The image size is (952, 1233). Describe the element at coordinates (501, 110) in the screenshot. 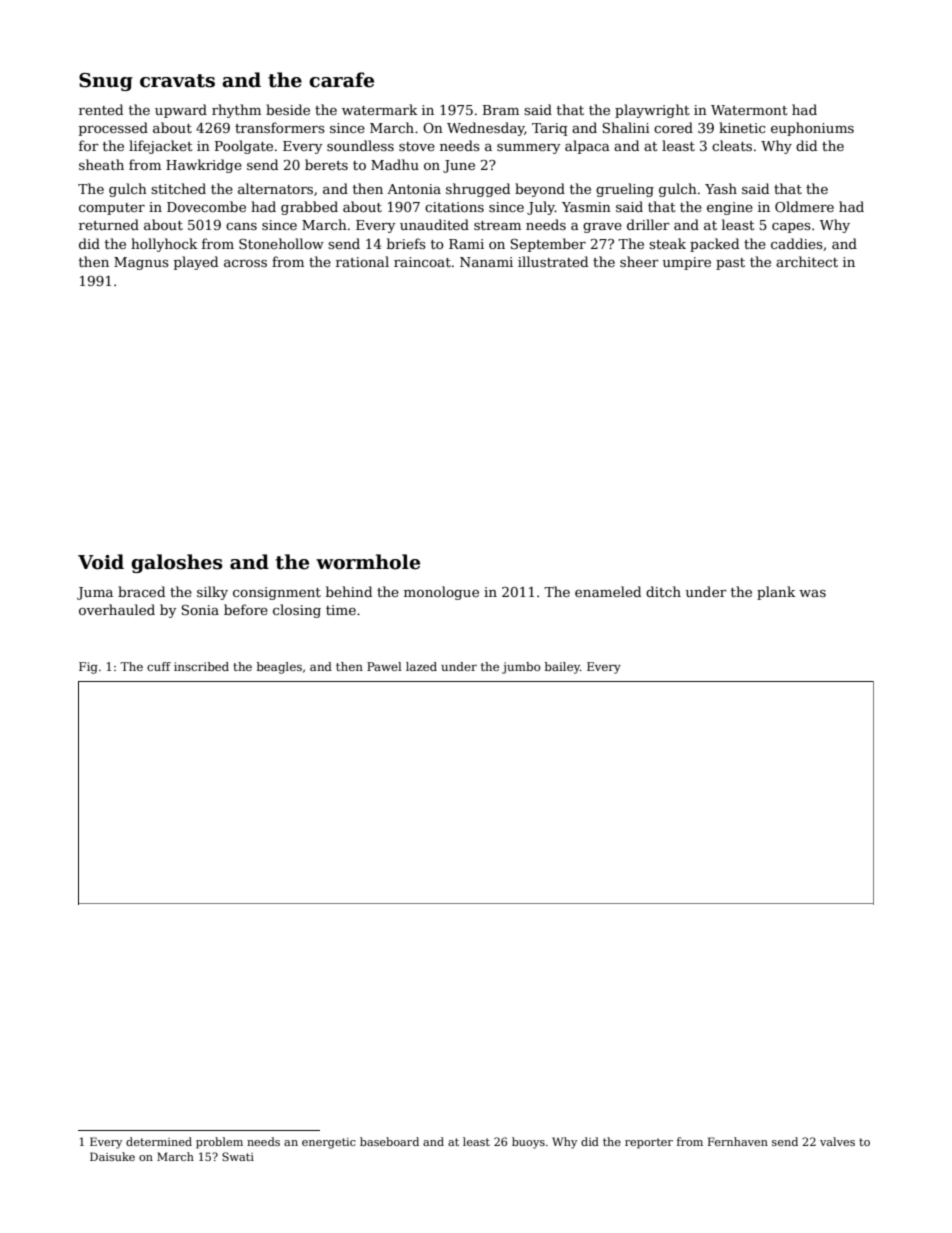

I see `Bram` at that location.
